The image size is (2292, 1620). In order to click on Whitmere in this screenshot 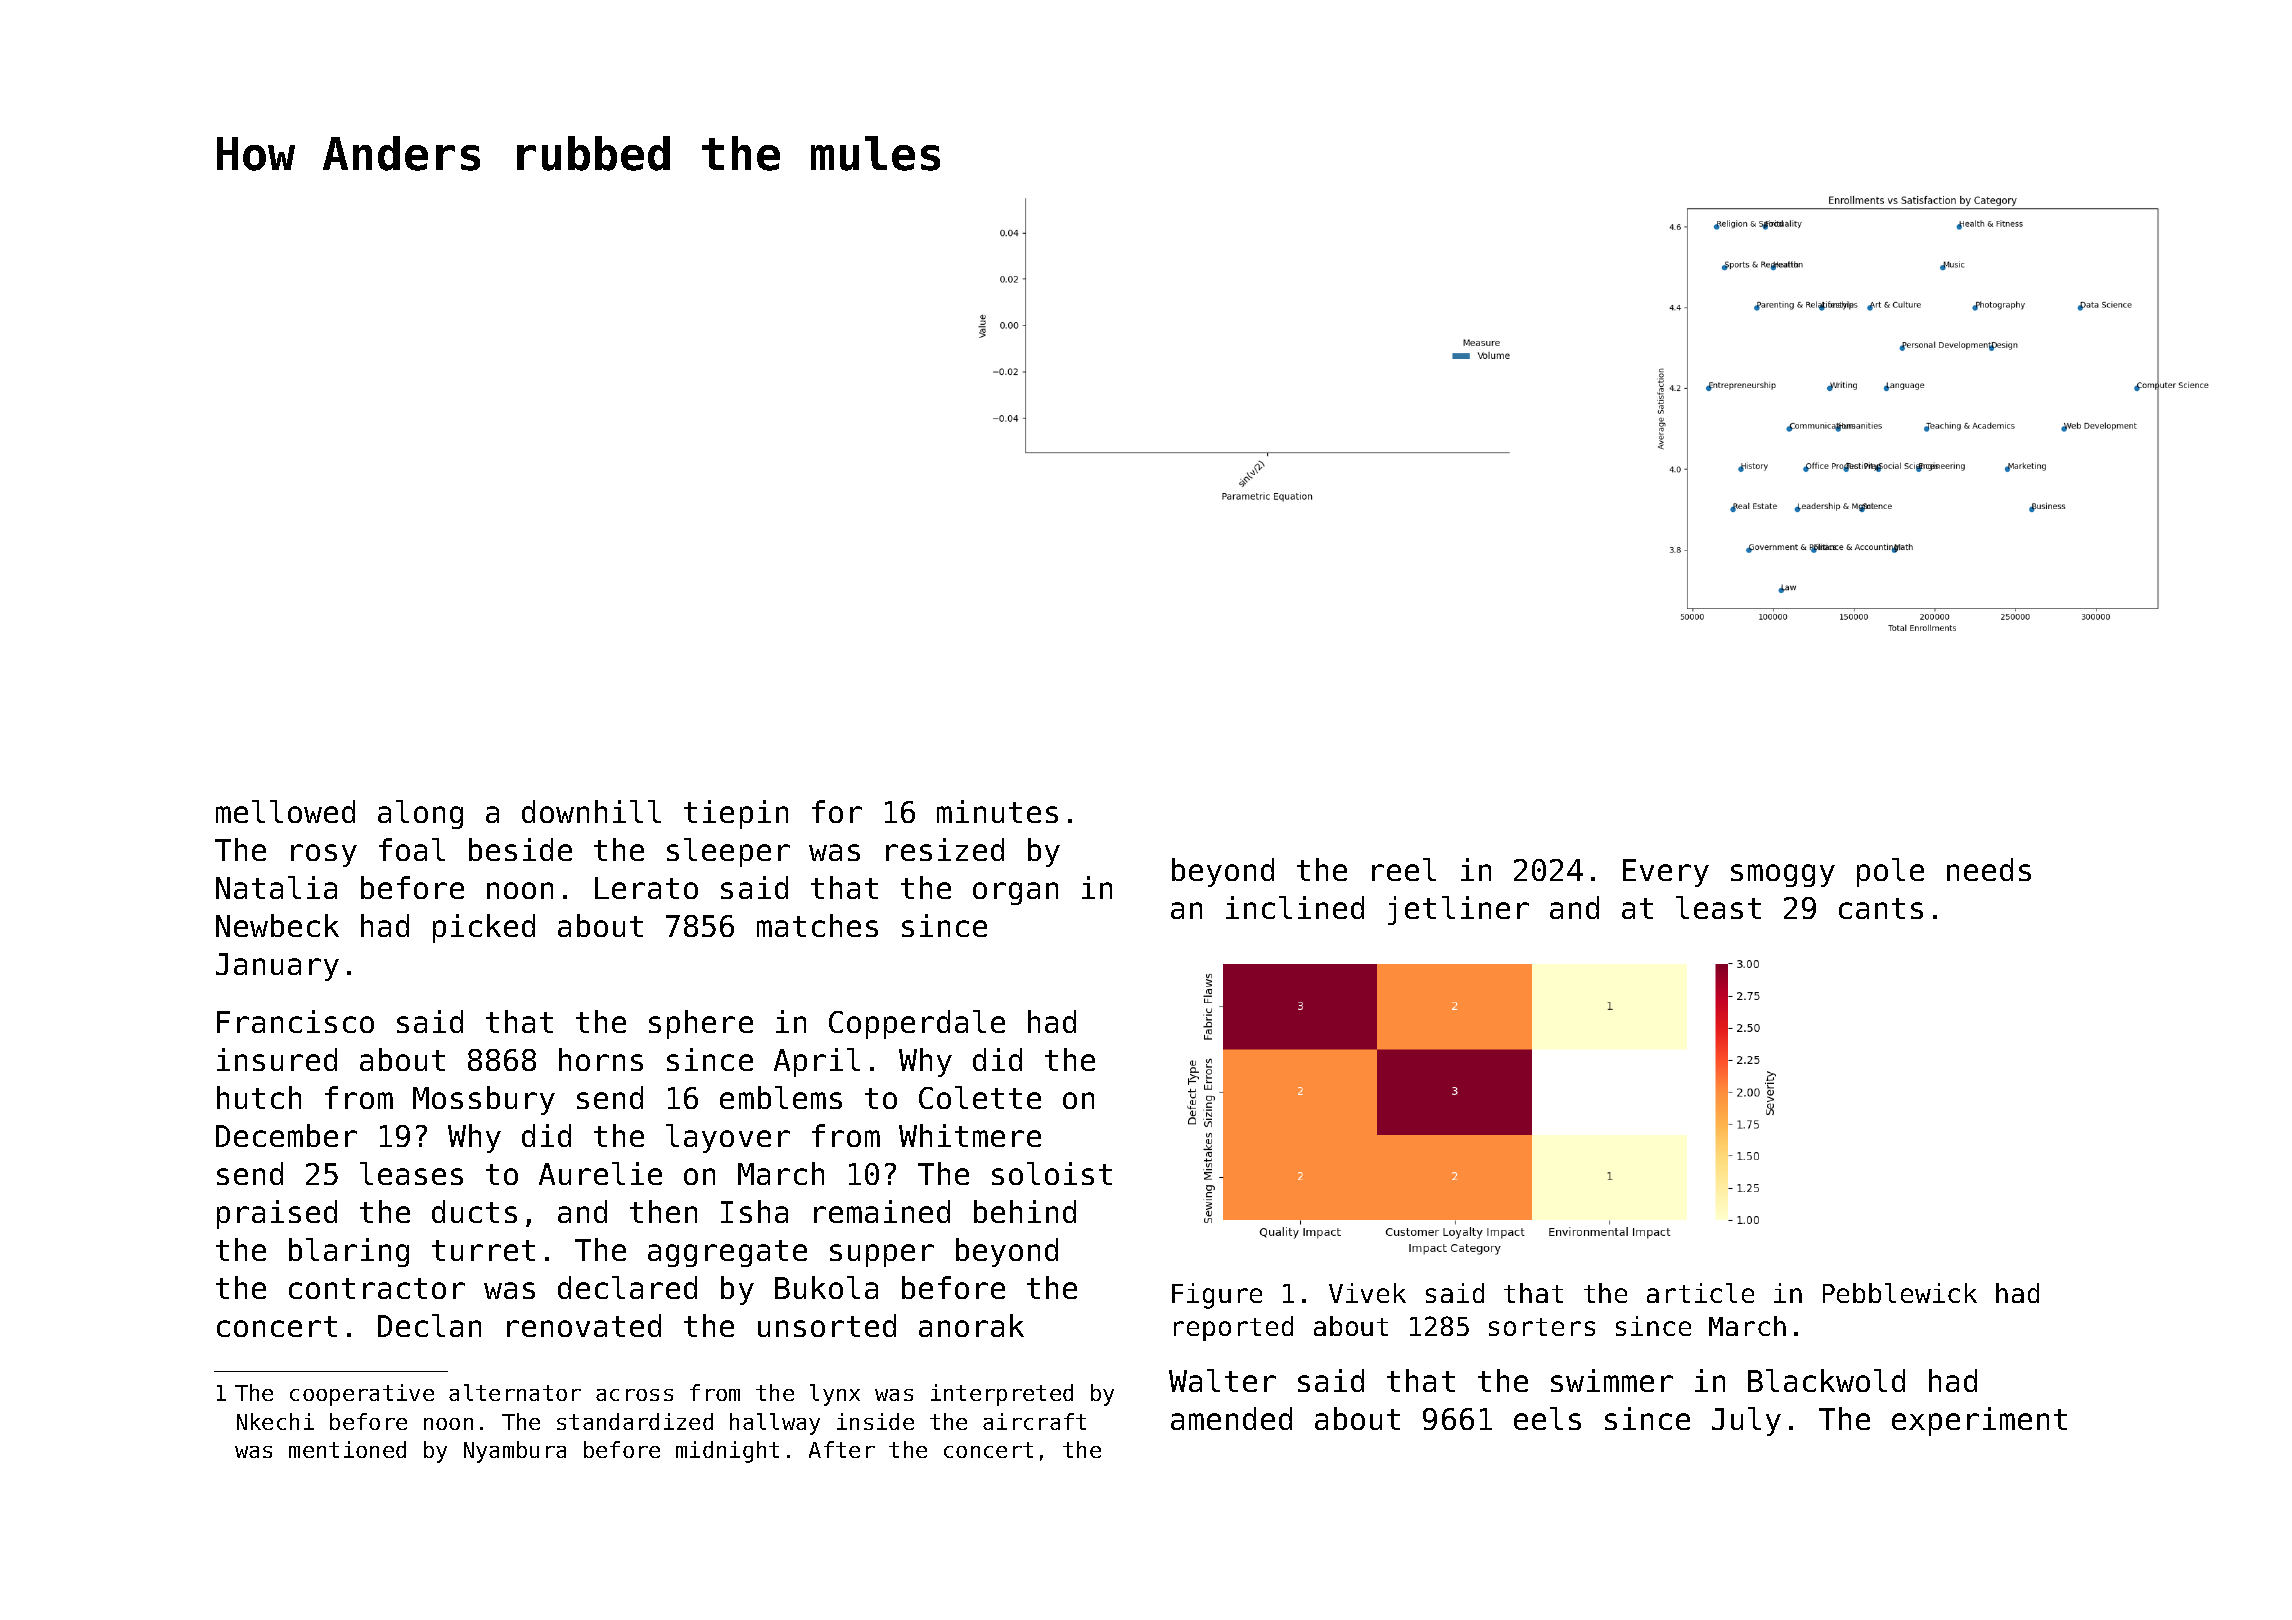, I will do `click(970, 1135)`.
